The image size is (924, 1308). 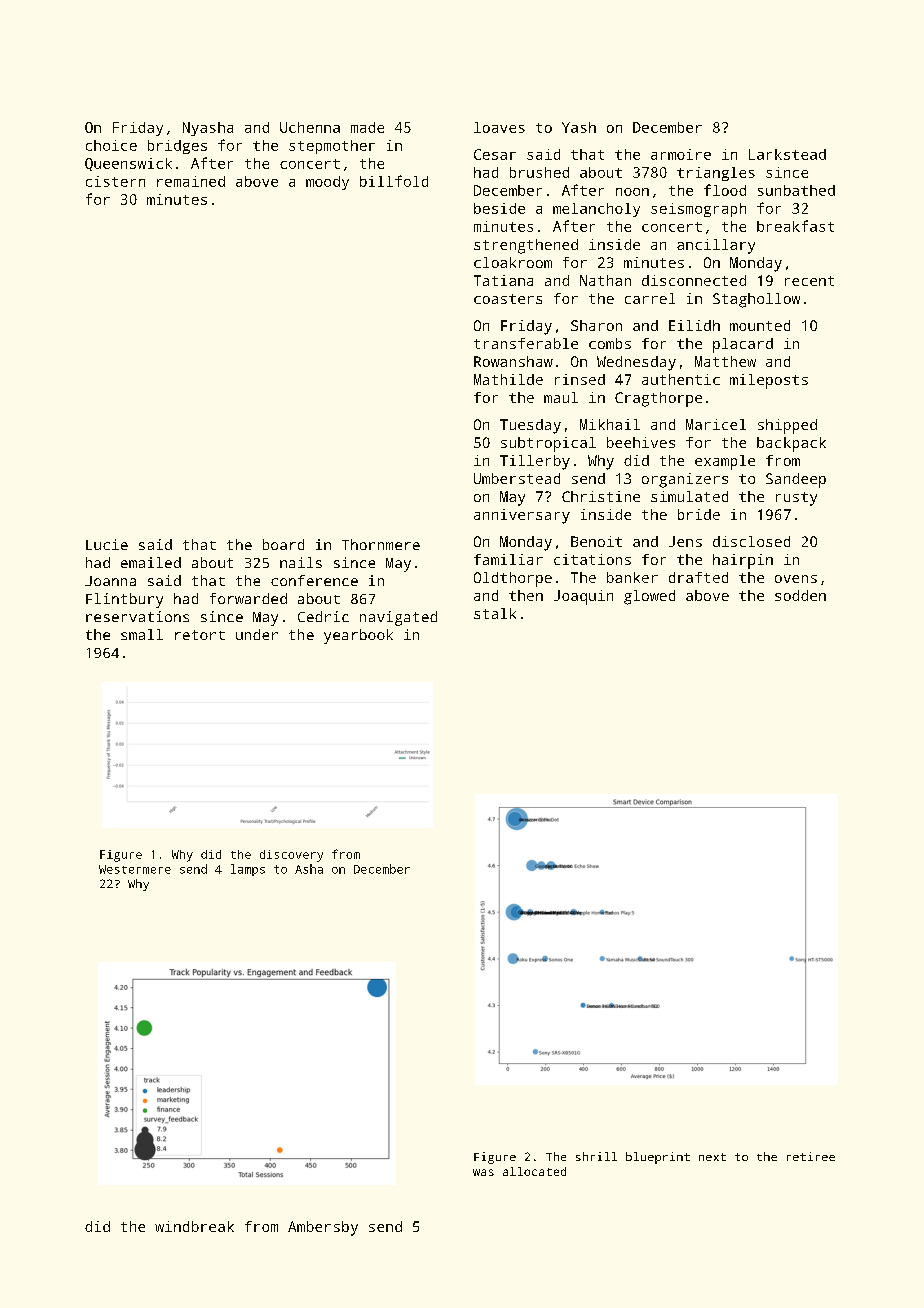 What do you see at coordinates (367, 127) in the screenshot?
I see `made` at bounding box center [367, 127].
